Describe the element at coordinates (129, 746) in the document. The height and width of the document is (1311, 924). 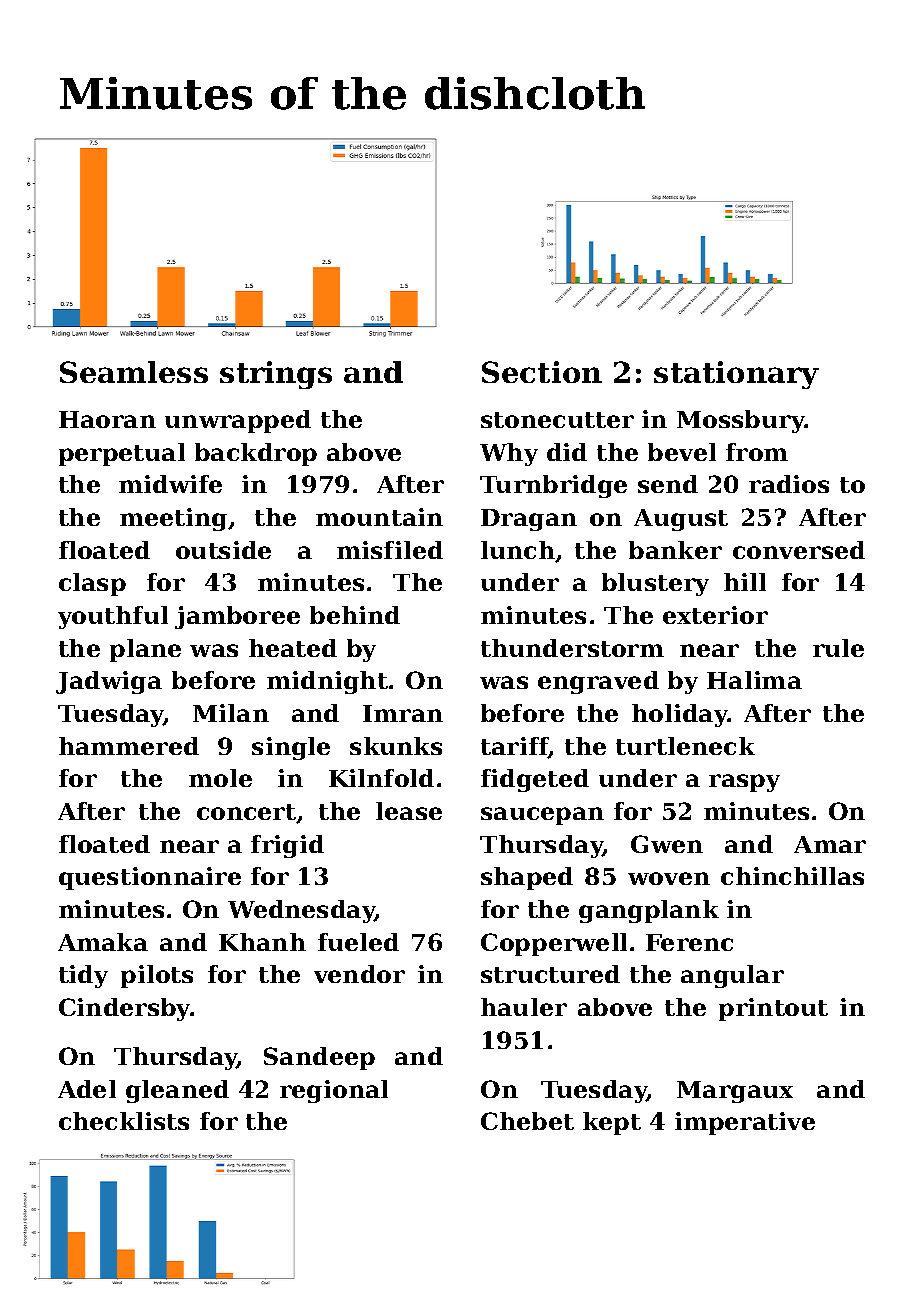
I see `hammered` at that location.
